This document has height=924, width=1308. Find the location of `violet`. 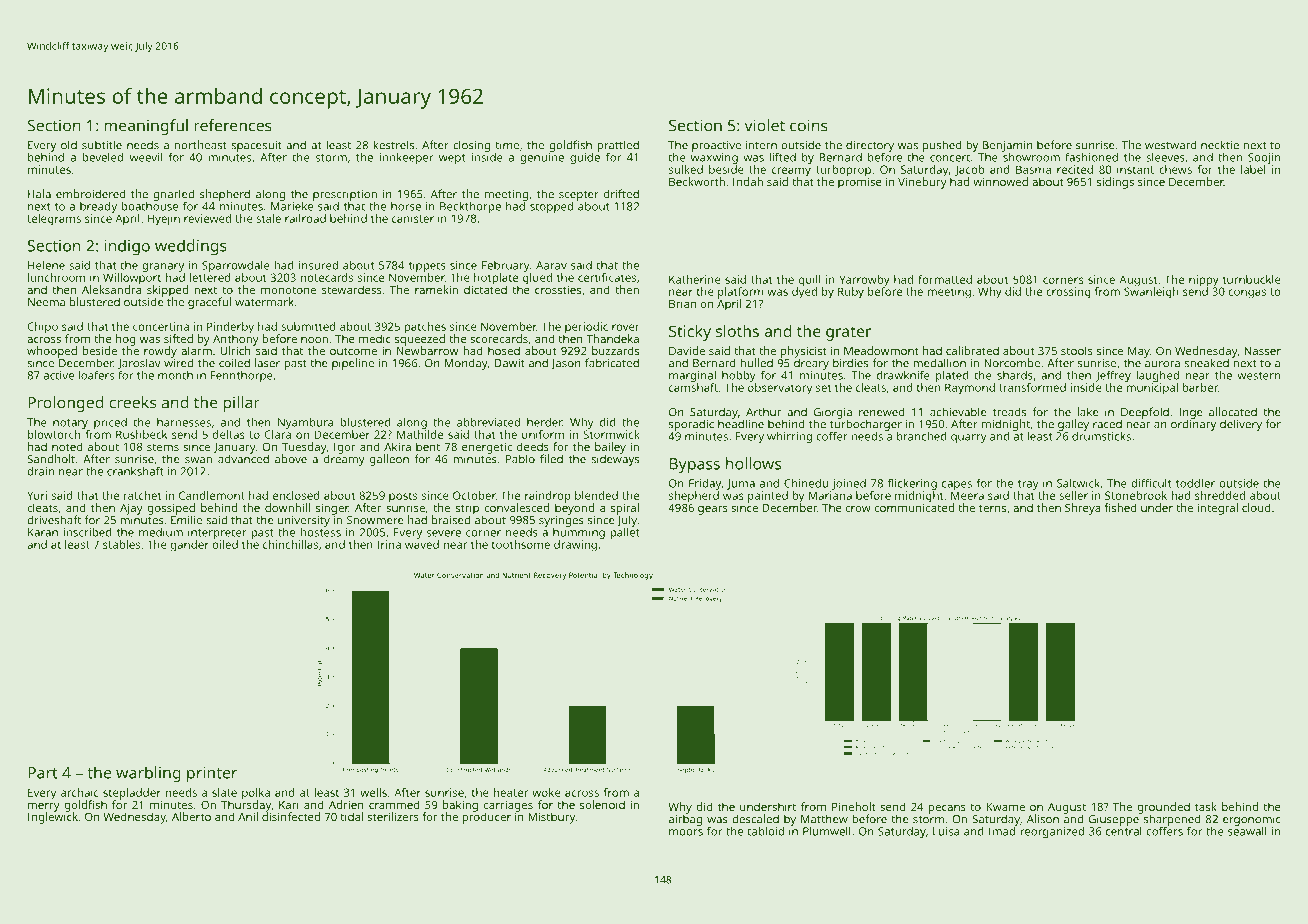

violet is located at coordinates (765, 125).
